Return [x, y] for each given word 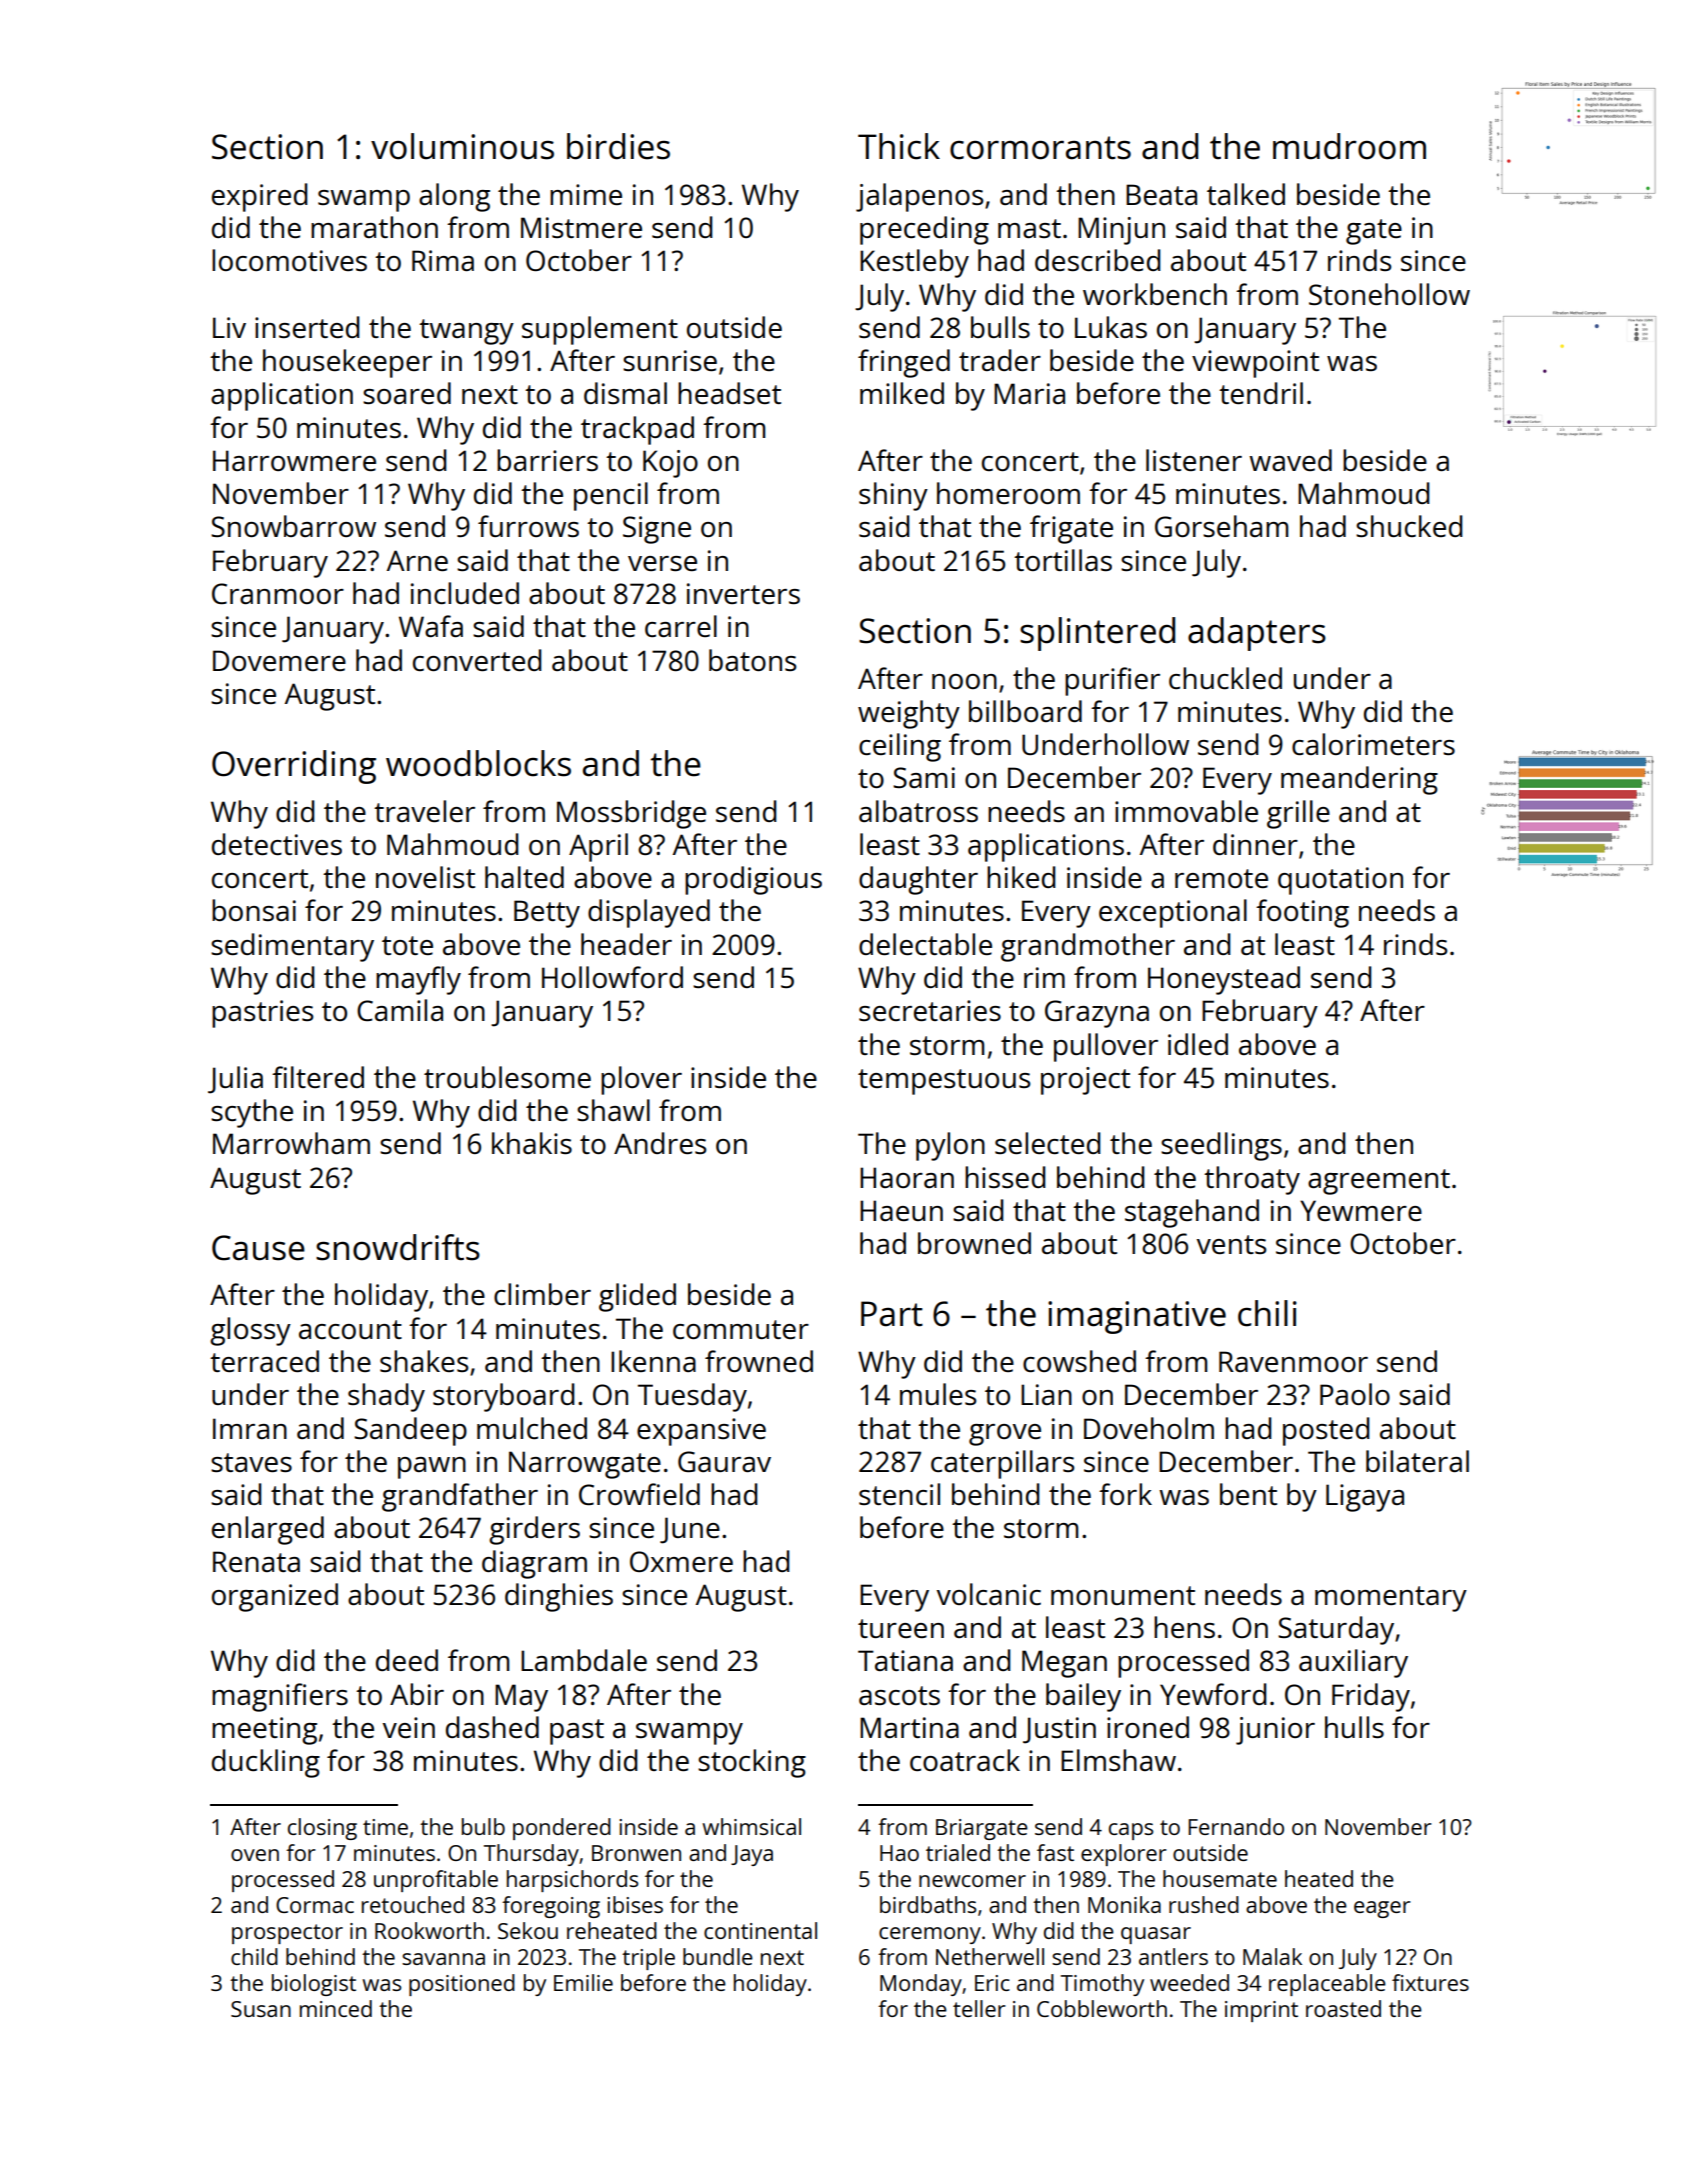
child [254, 1956]
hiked [1021, 877]
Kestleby [914, 263]
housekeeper [347, 363]
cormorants [1040, 148]
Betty [547, 914]
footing [1302, 913]
